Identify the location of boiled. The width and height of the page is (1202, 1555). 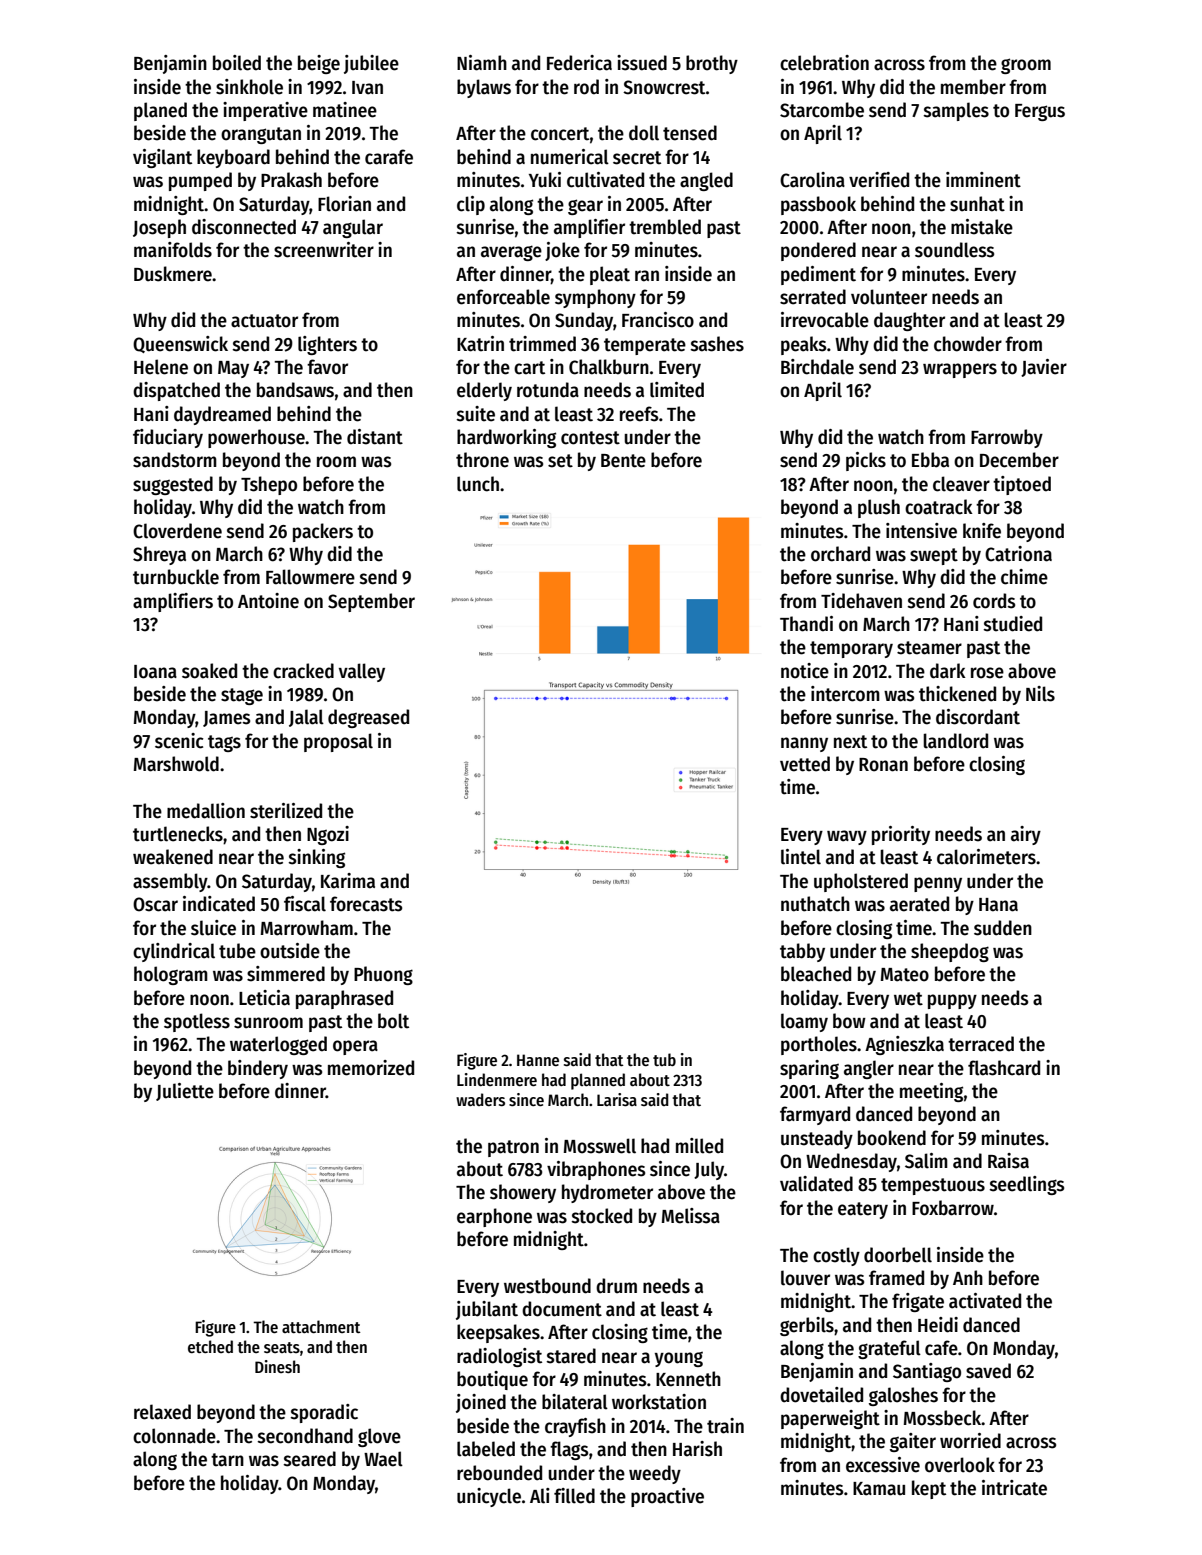
(237, 63).
